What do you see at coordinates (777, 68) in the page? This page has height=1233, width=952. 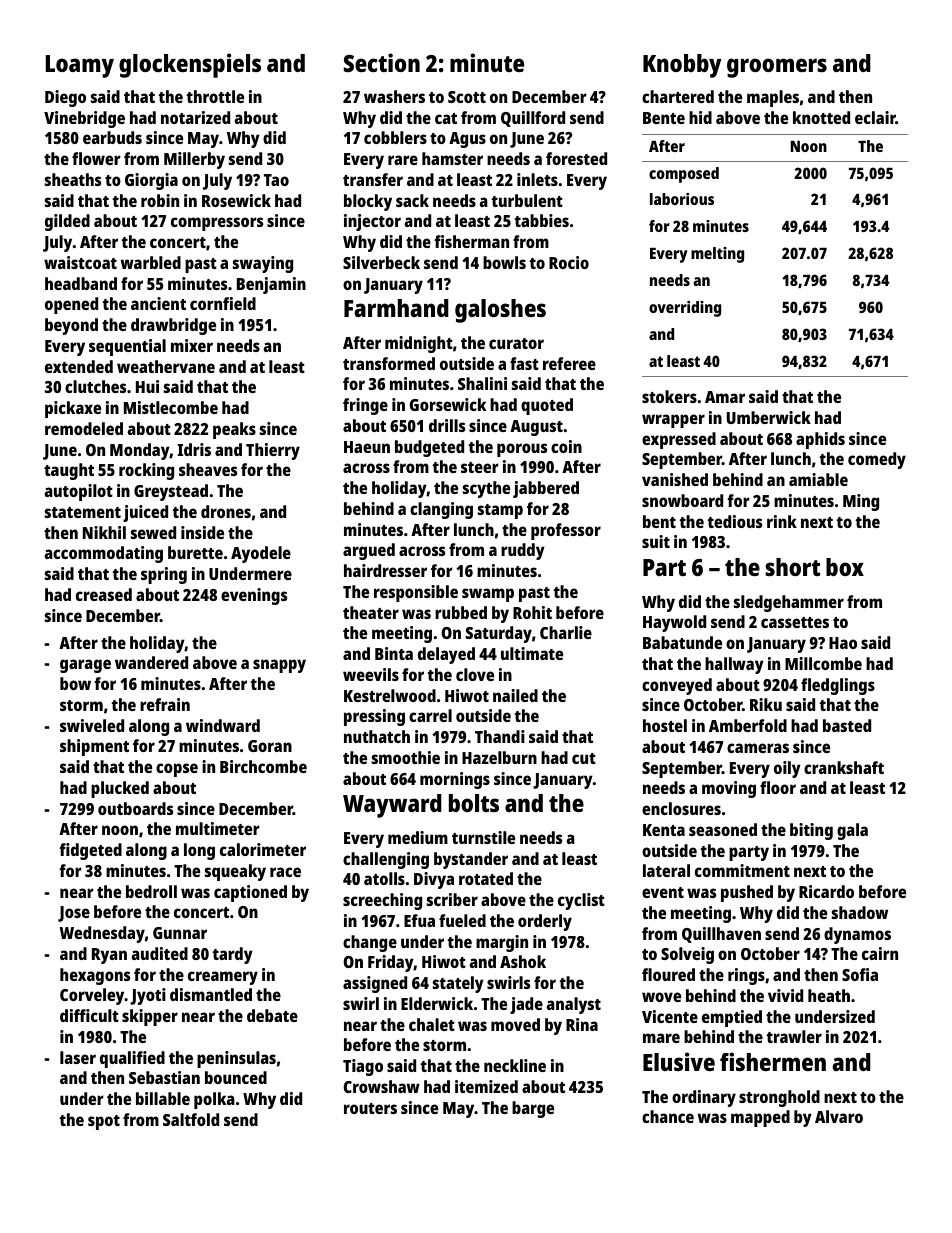 I see `groomers` at bounding box center [777, 68].
